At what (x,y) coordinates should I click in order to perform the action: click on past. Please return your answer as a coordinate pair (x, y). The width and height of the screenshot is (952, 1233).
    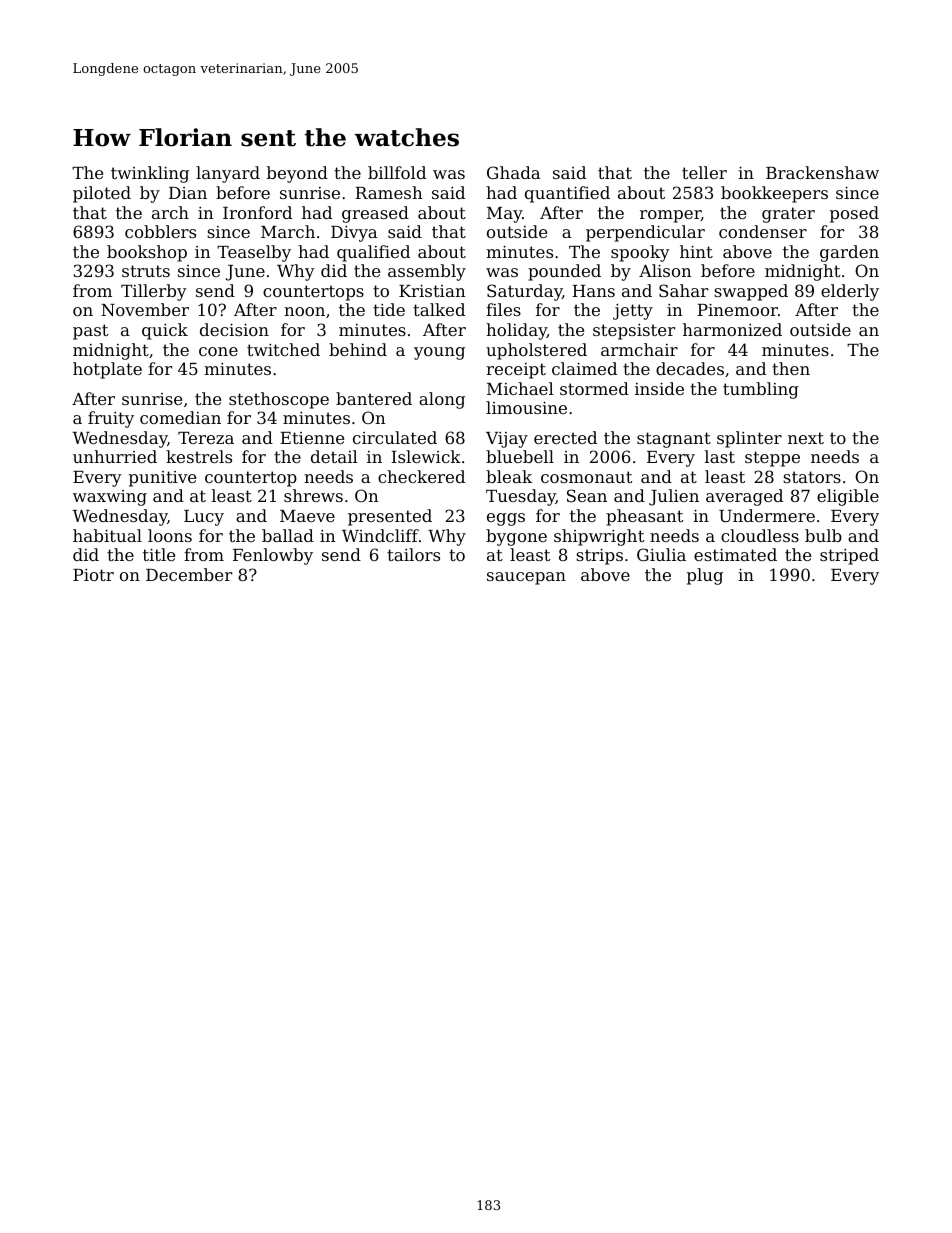
    Looking at the image, I should click on (90, 332).
